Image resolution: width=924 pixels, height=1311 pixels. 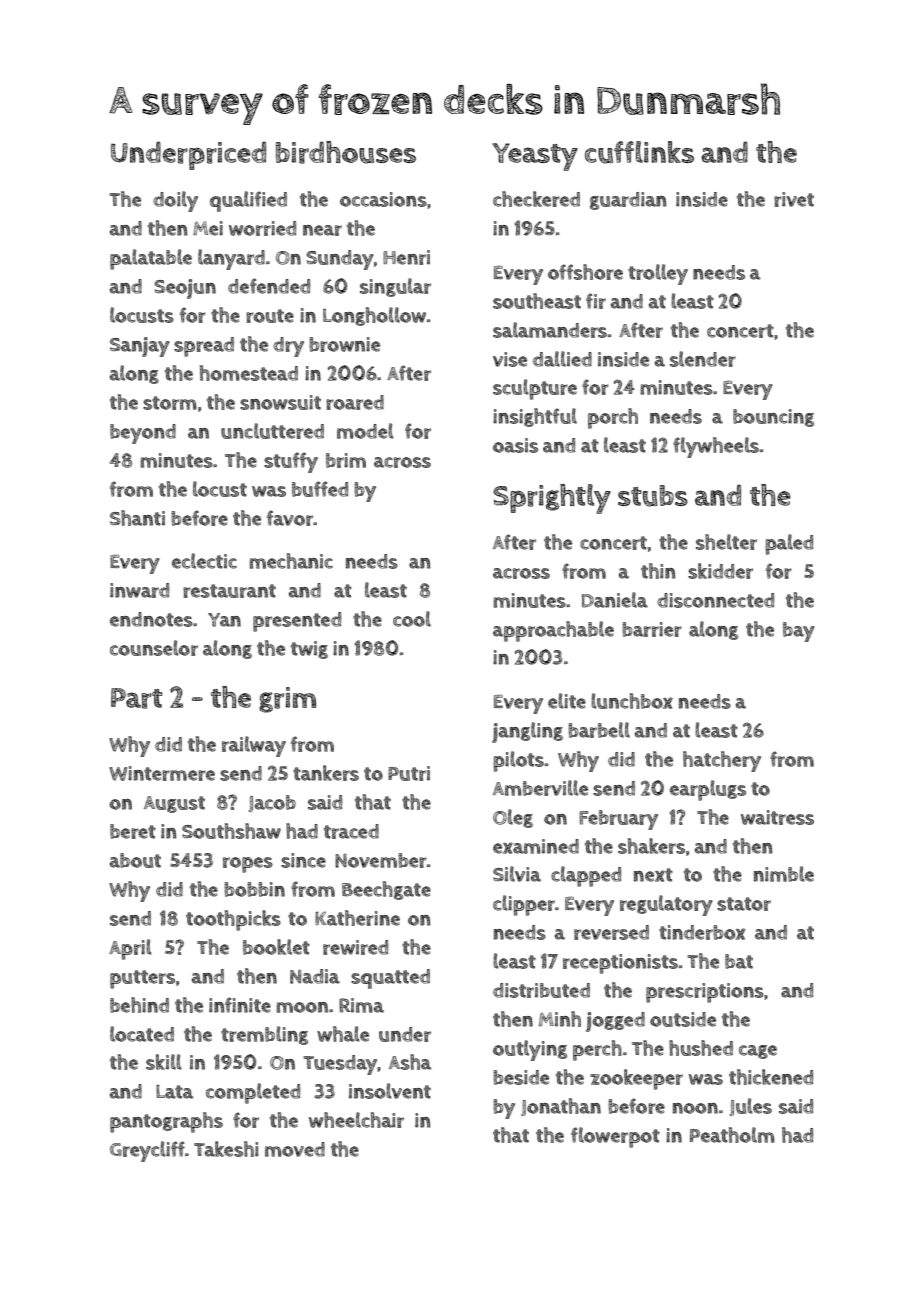 What do you see at coordinates (147, 1151) in the document?
I see `Greycliff` at bounding box center [147, 1151].
